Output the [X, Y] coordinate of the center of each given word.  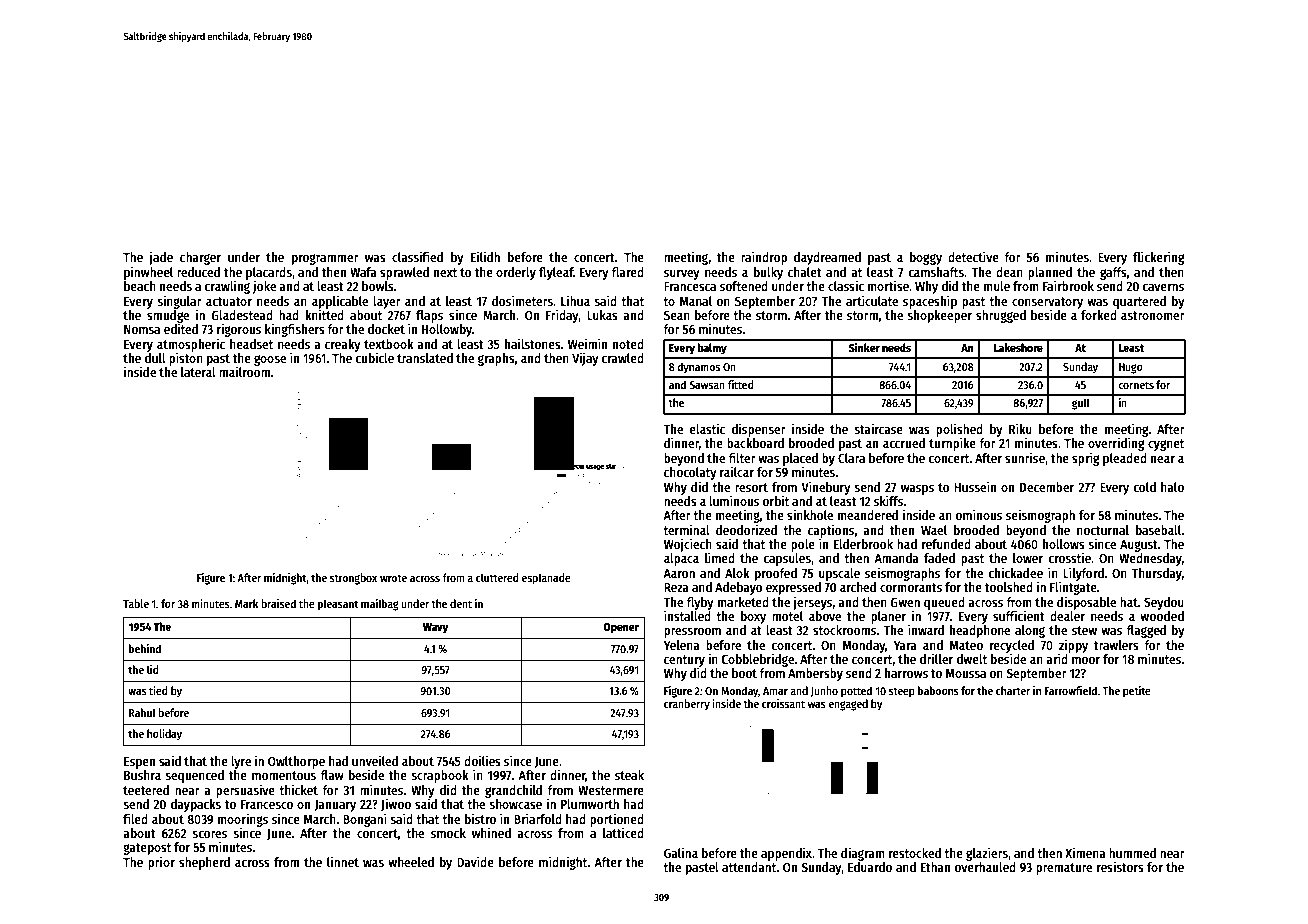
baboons [938, 690]
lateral [198, 372]
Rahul [142, 712]
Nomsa [142, 329]
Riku [1020, 428]
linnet [343, 861]
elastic [707, 428]
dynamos [698, 368]
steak [629, 775]
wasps [917, 490]
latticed [623, 832]
